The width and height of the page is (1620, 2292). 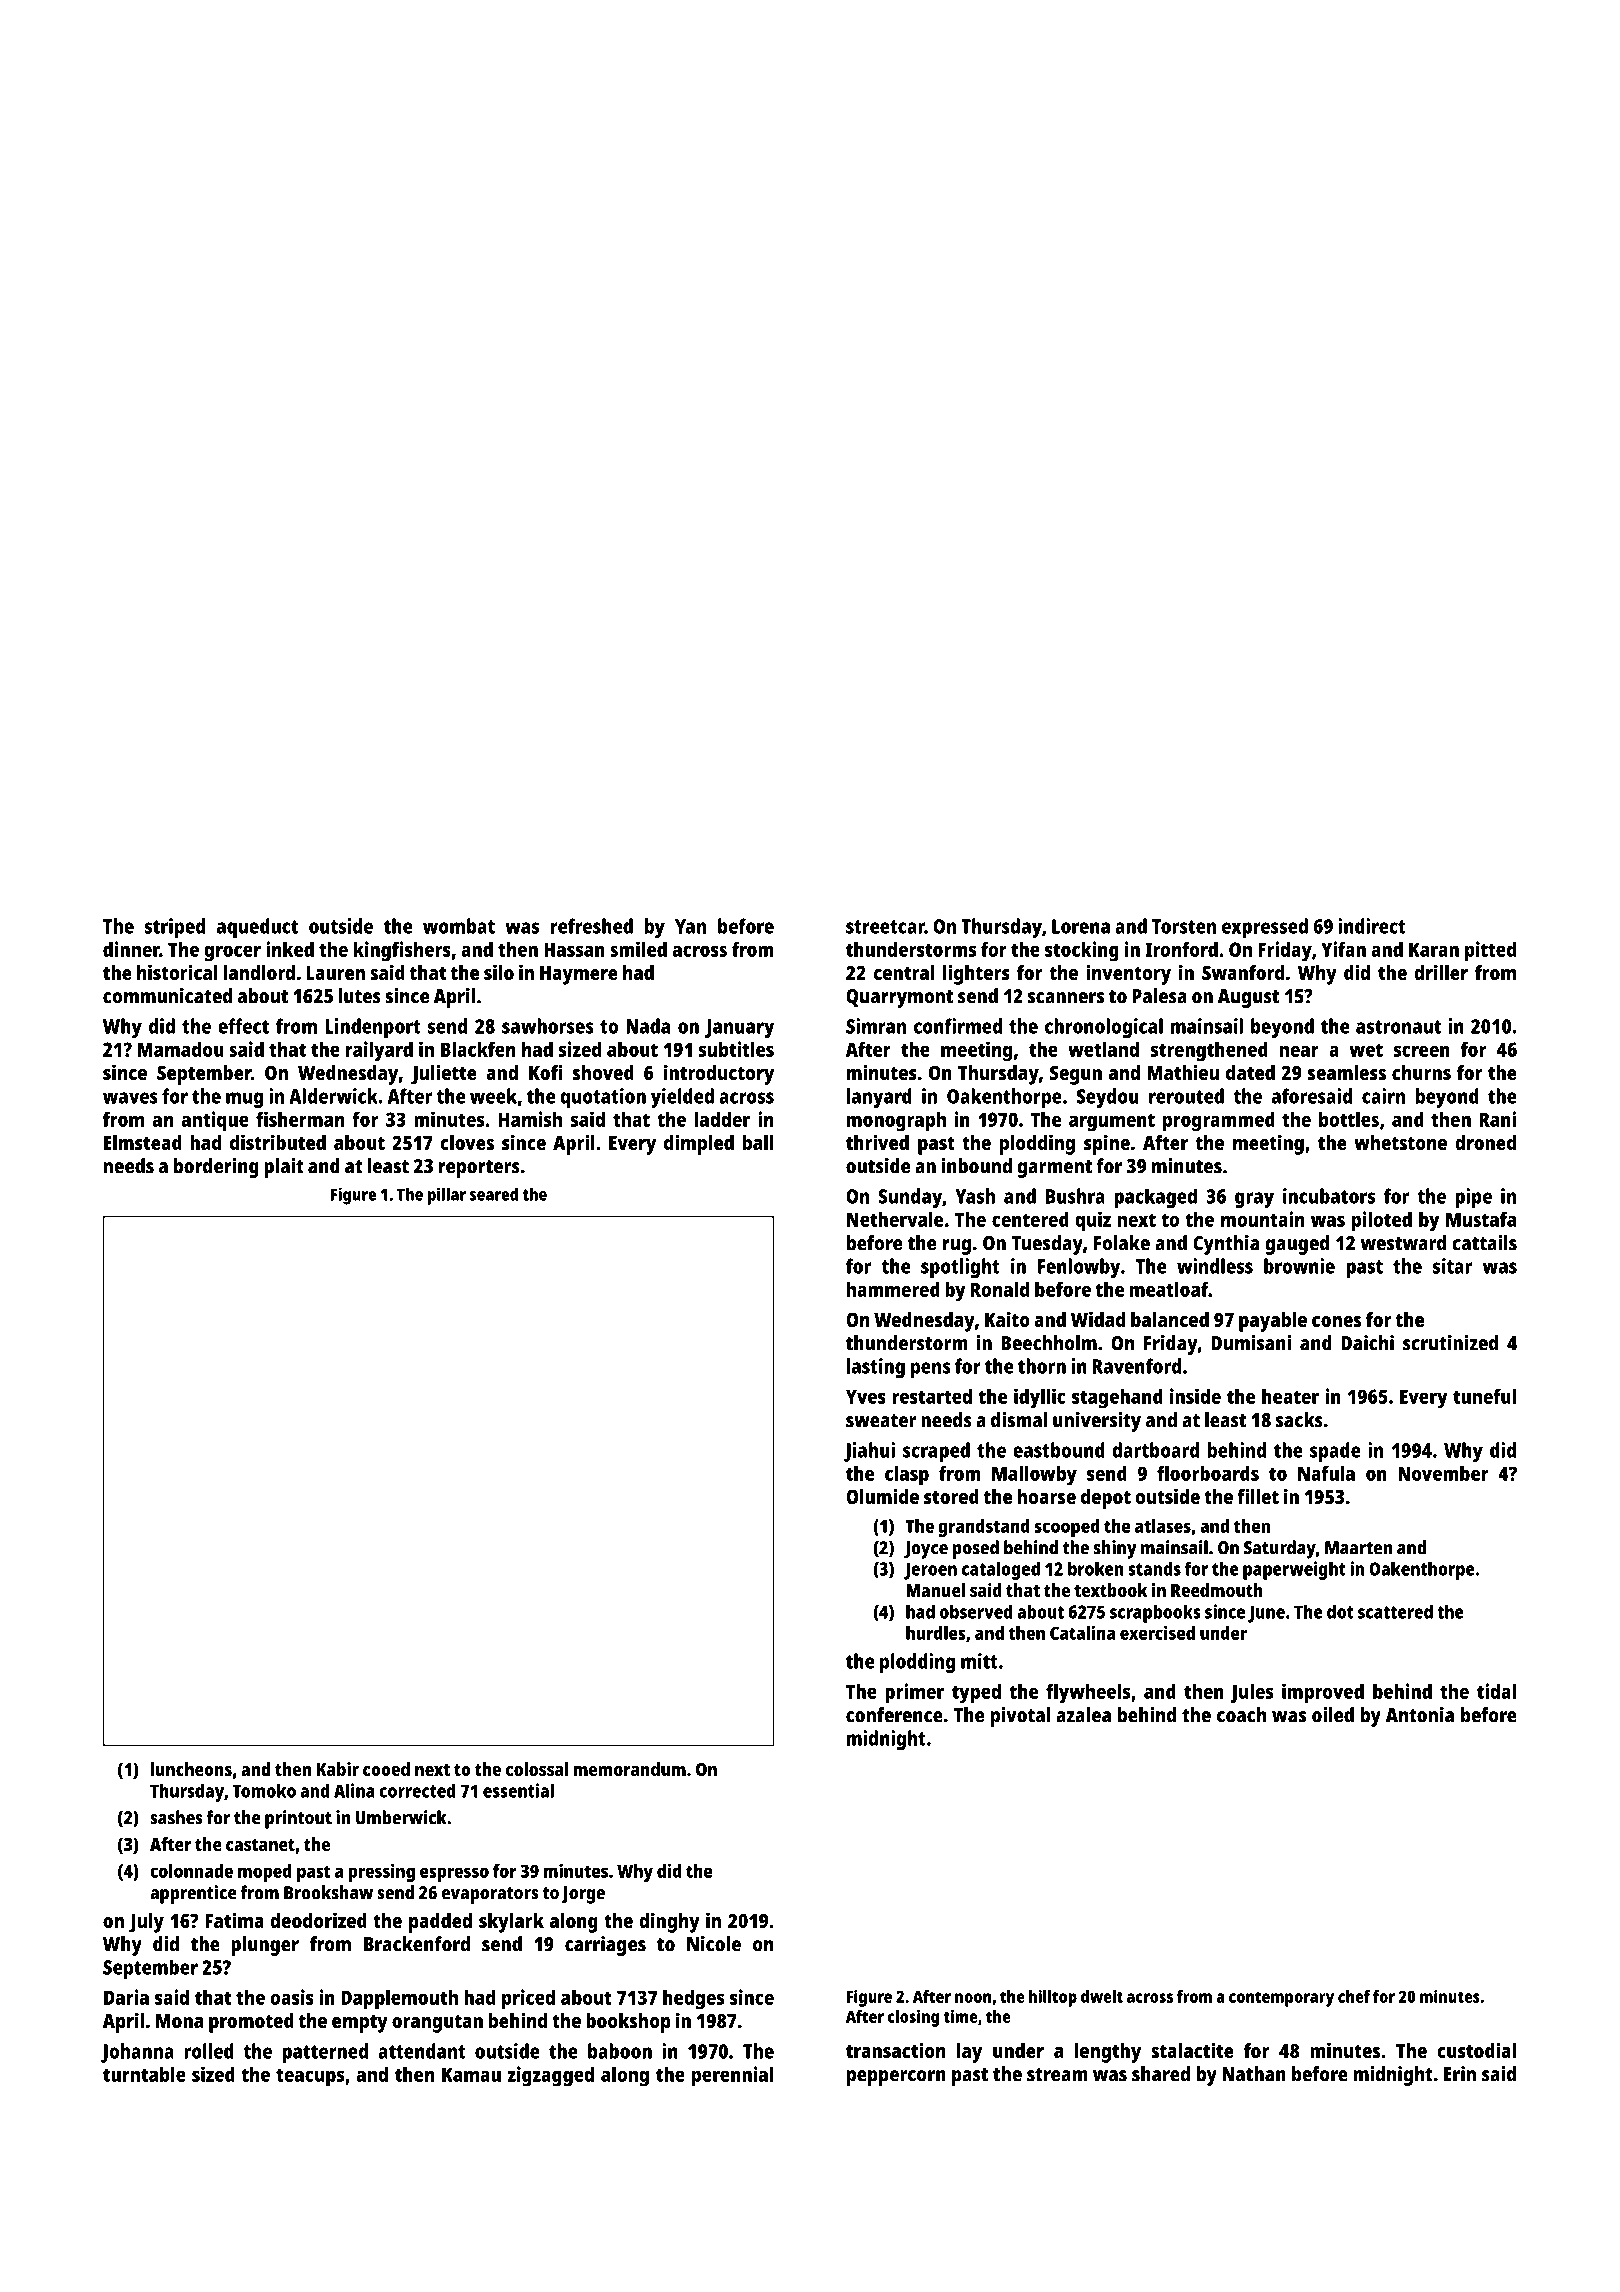 I want to click on inside, so click(x=1195, y=1396).
